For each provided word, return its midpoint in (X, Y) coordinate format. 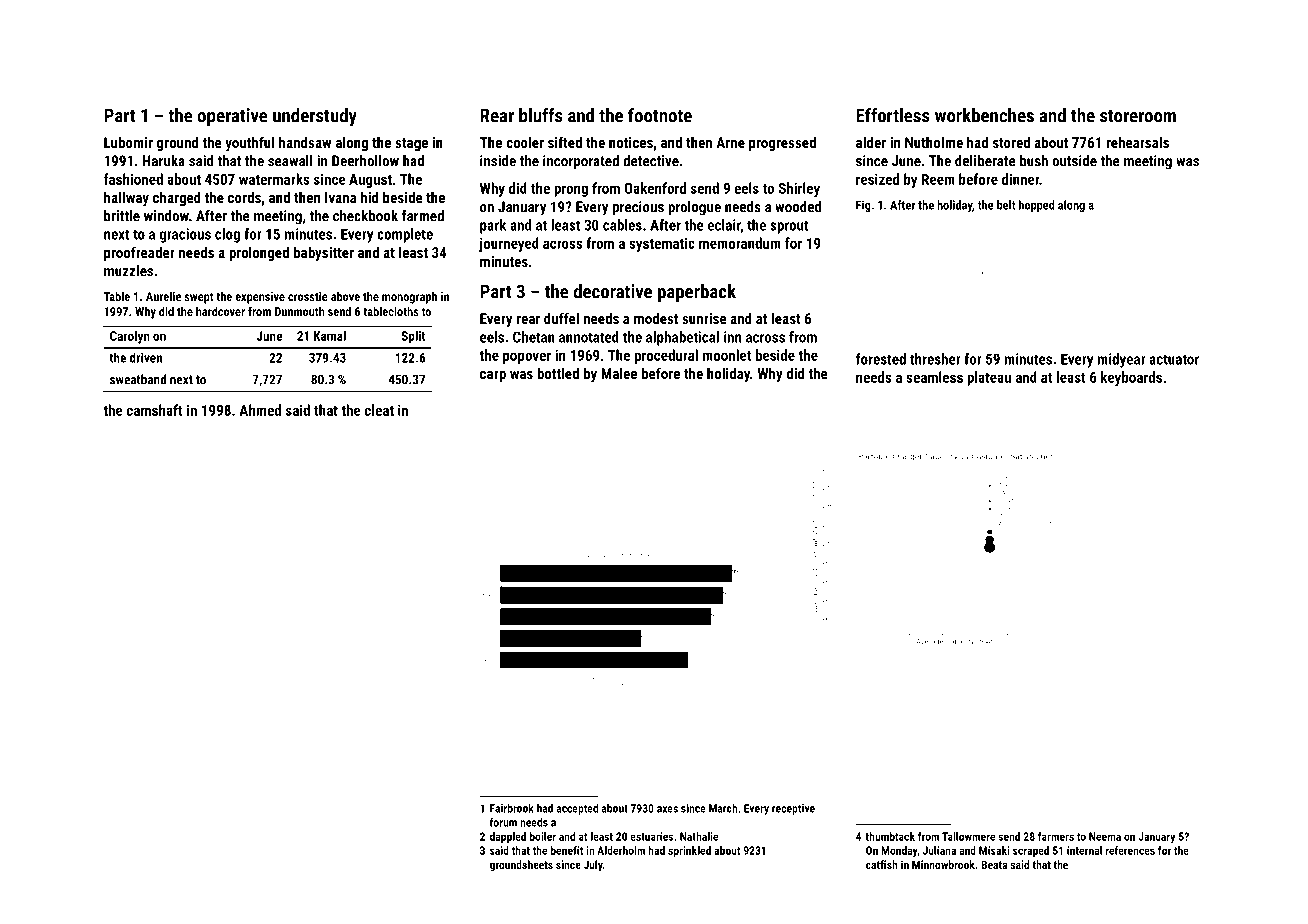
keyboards (1131, 378)
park (493, 226)
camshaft (155, 410)
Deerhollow (365, 161)
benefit (567, 850)
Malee (619, 373)
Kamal (330, 336)
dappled (508, 837)
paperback (697, 293)
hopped (1037, 206)
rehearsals (1138, 142)
